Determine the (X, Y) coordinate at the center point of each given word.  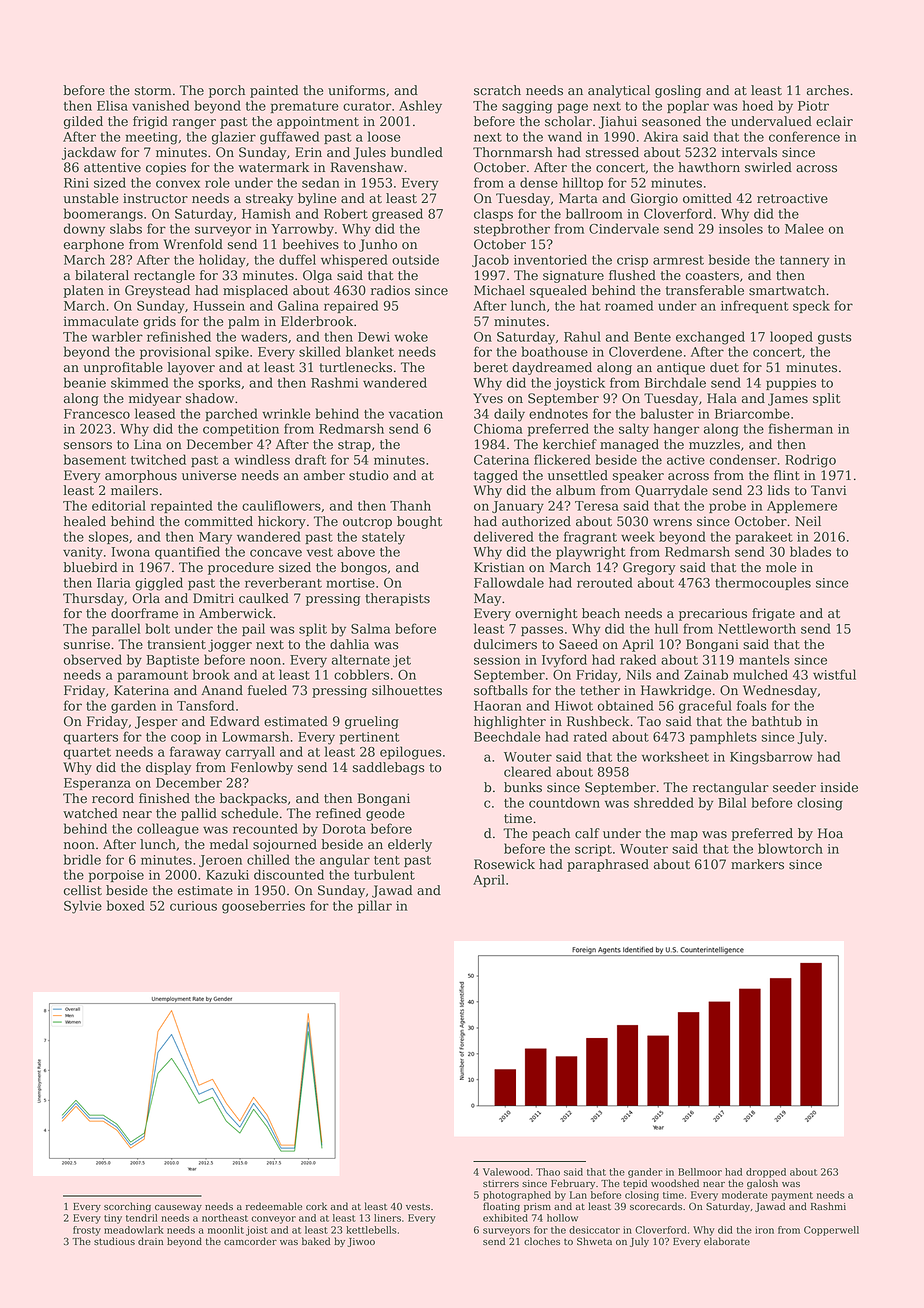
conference (804, 136)
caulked (264, 598)
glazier (234, 138)
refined (338, 813)
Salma (370, 628)
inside (839, 787)
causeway (178, 1208)
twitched (158, 459)
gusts (835, 339)
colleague (168, 830)
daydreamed (552, 368)
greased (397, 215)
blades (810, 551)
